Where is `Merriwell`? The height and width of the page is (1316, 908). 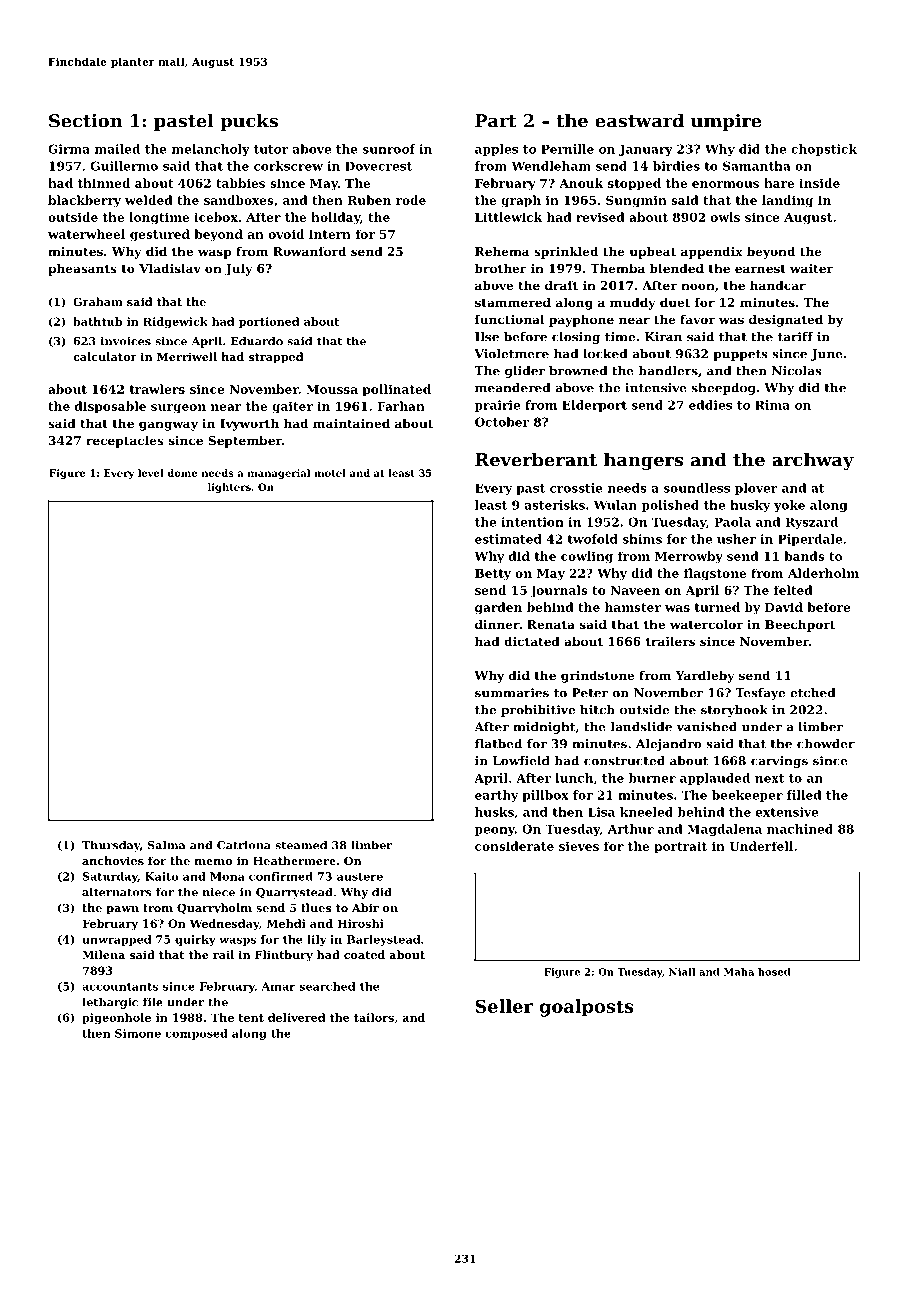
Merriwell is located at coordinates (187, 356).
